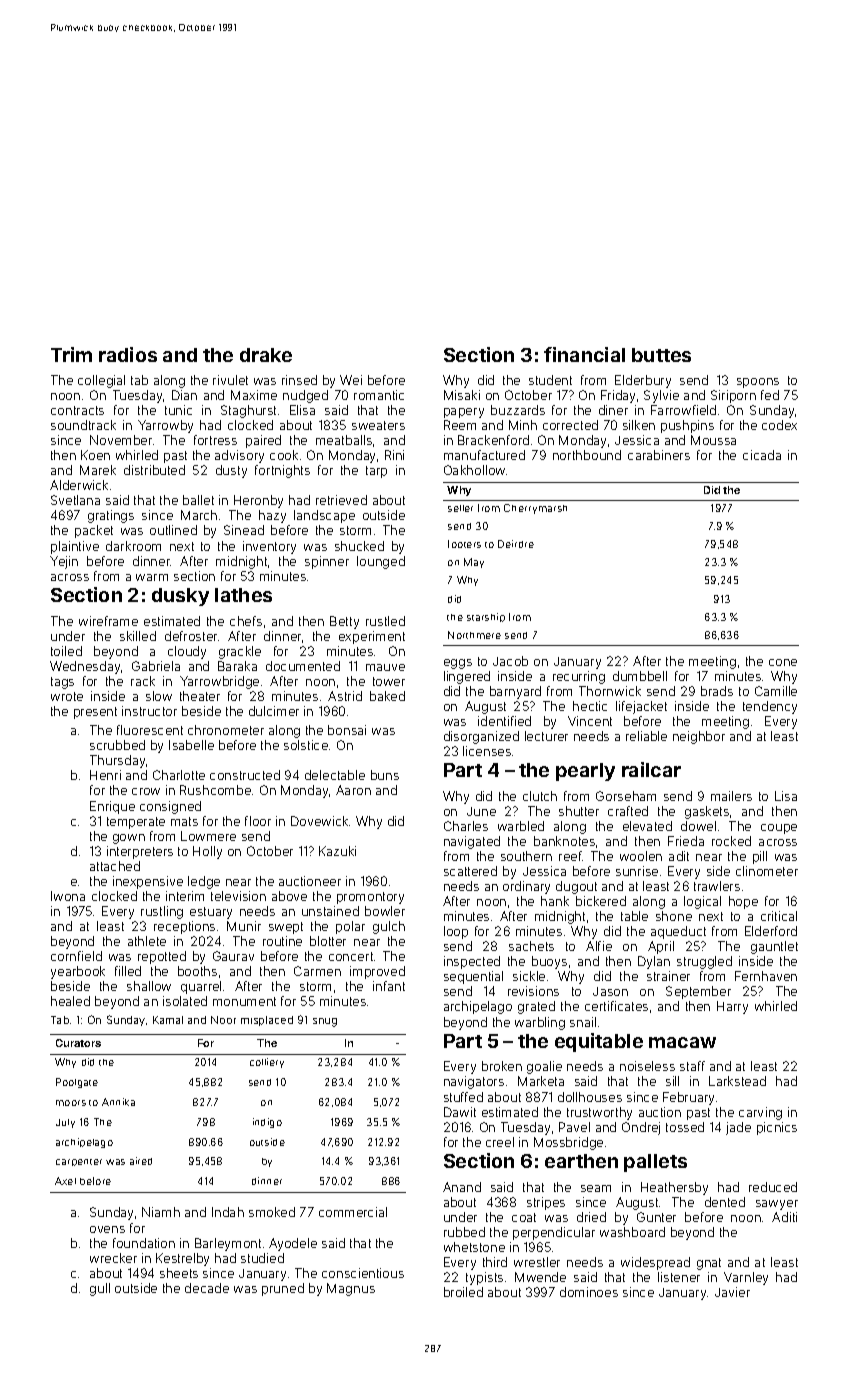 This screenshot has height=1400, width=849. Describe the element at coordinates (590, 721) in the screenshot. I see `Vincent` at that location.
